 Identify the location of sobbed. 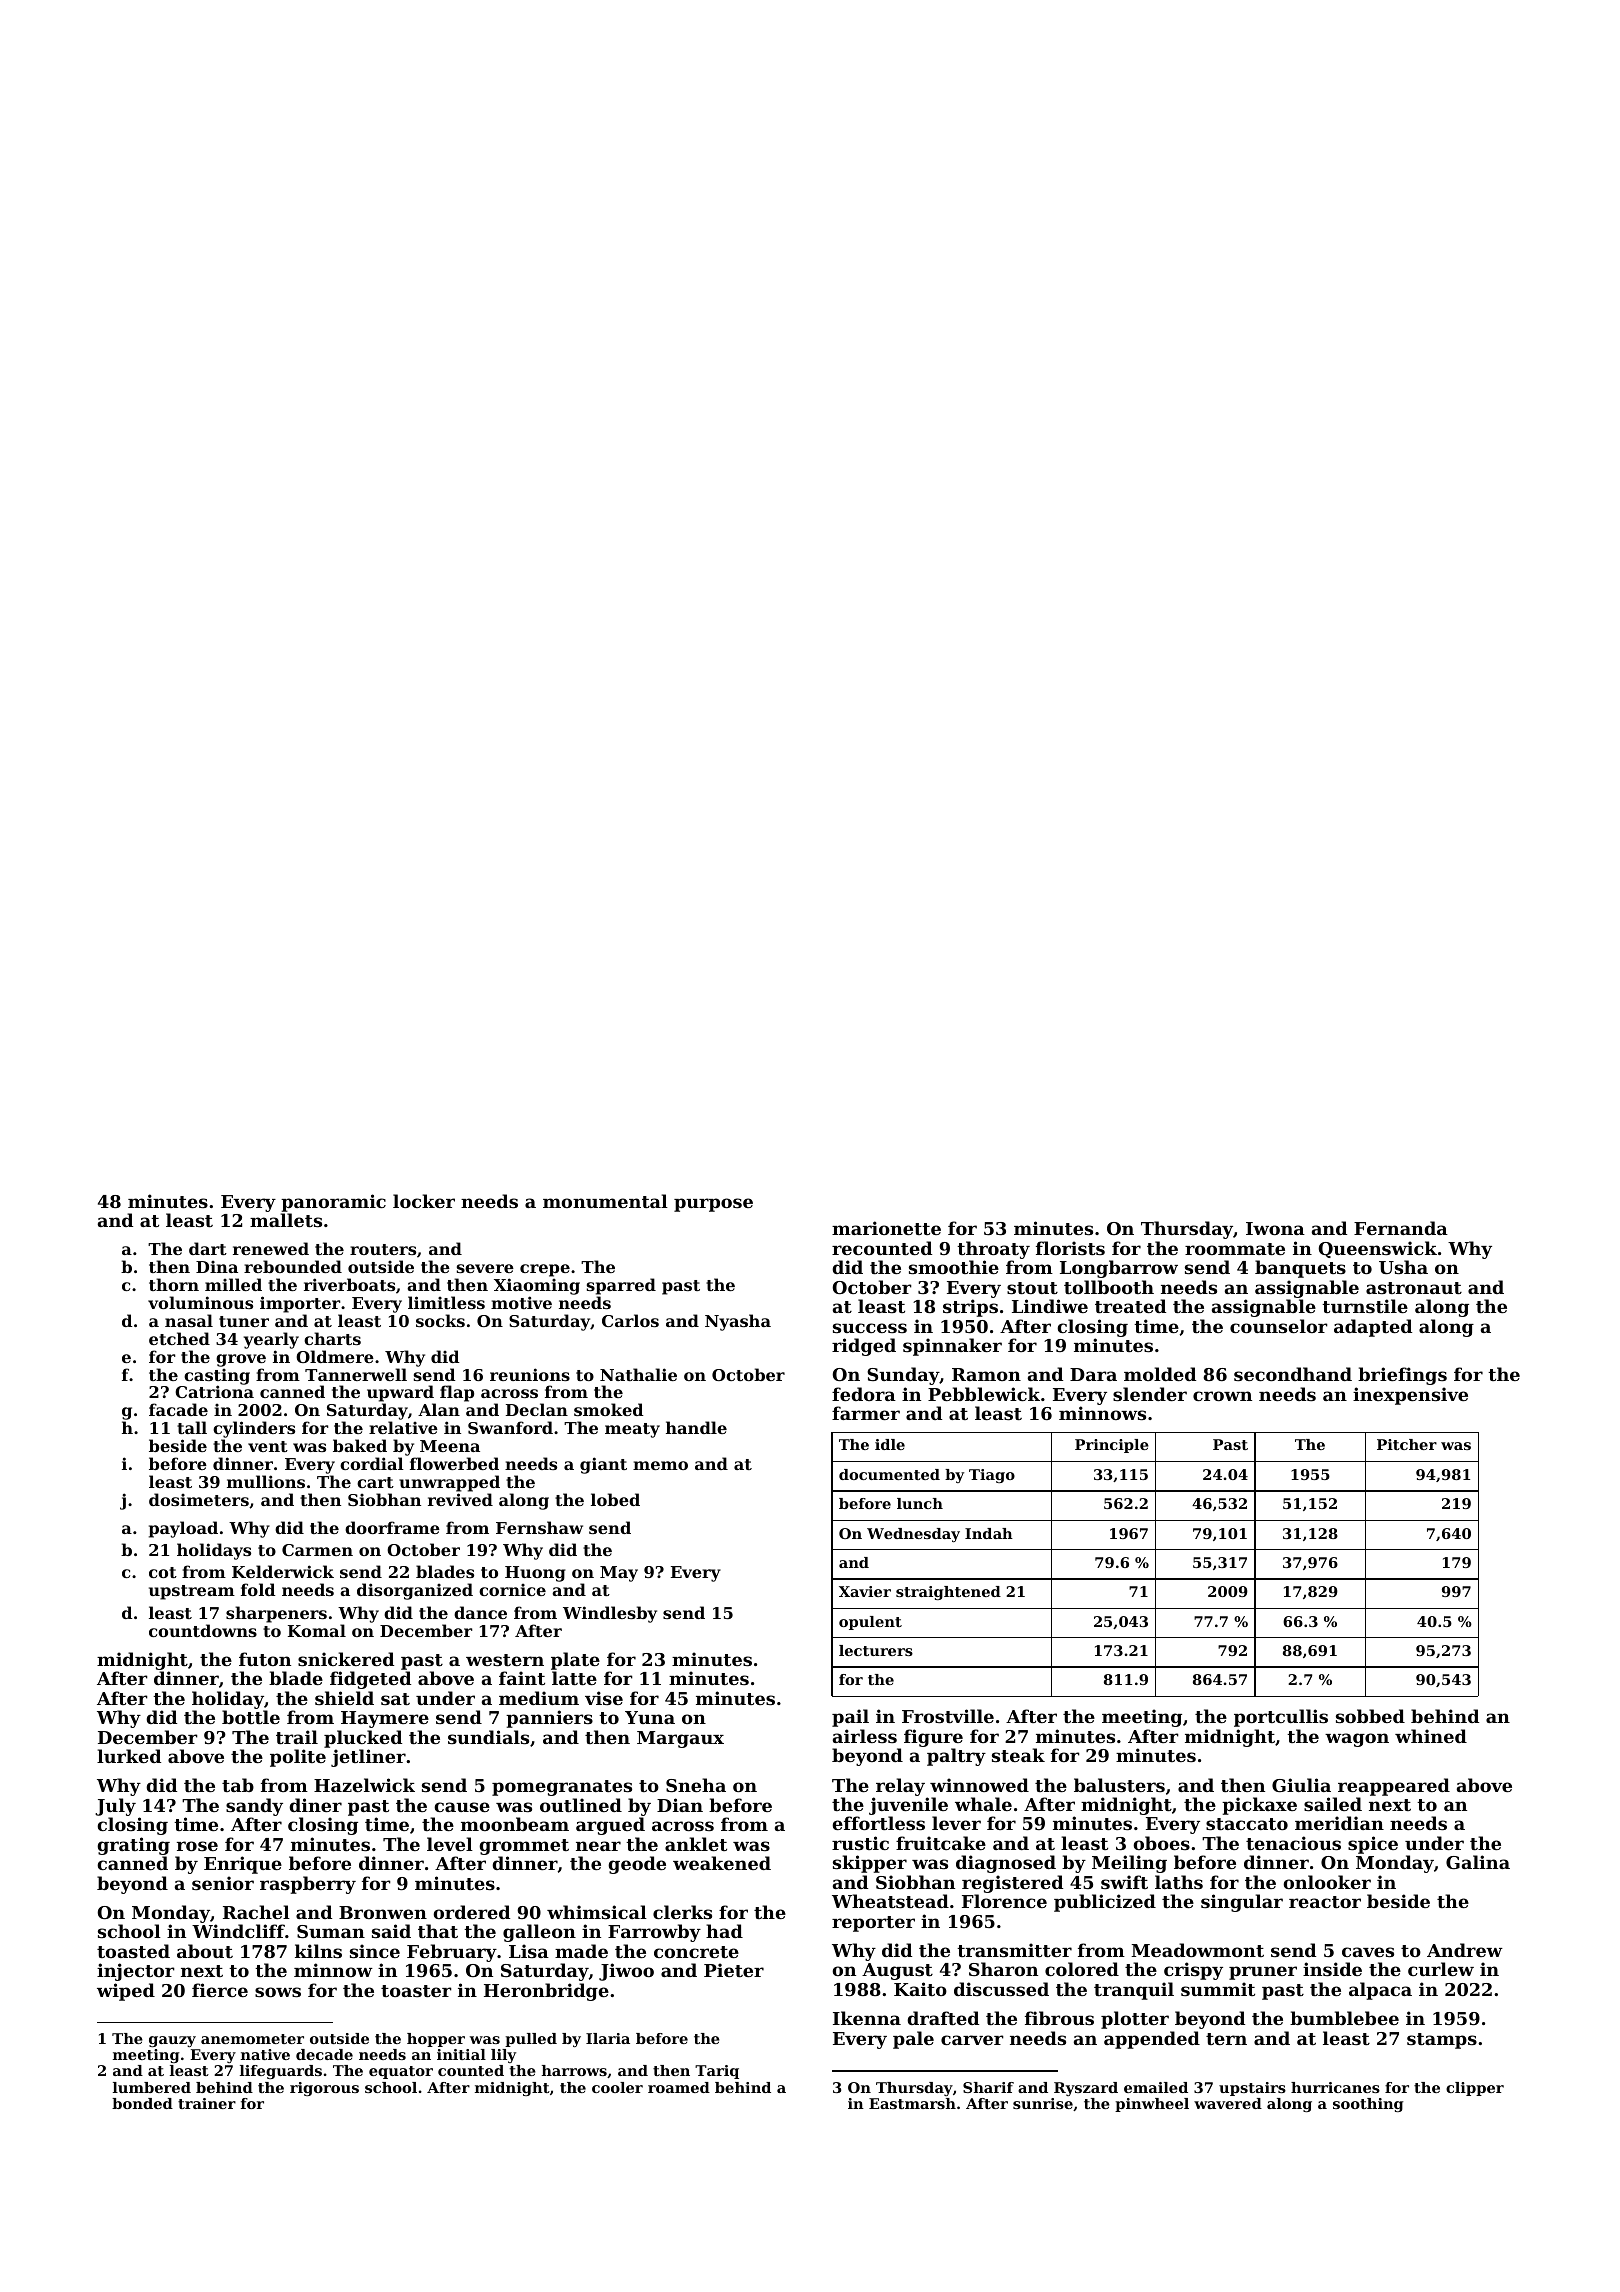
(1370, 1716).
